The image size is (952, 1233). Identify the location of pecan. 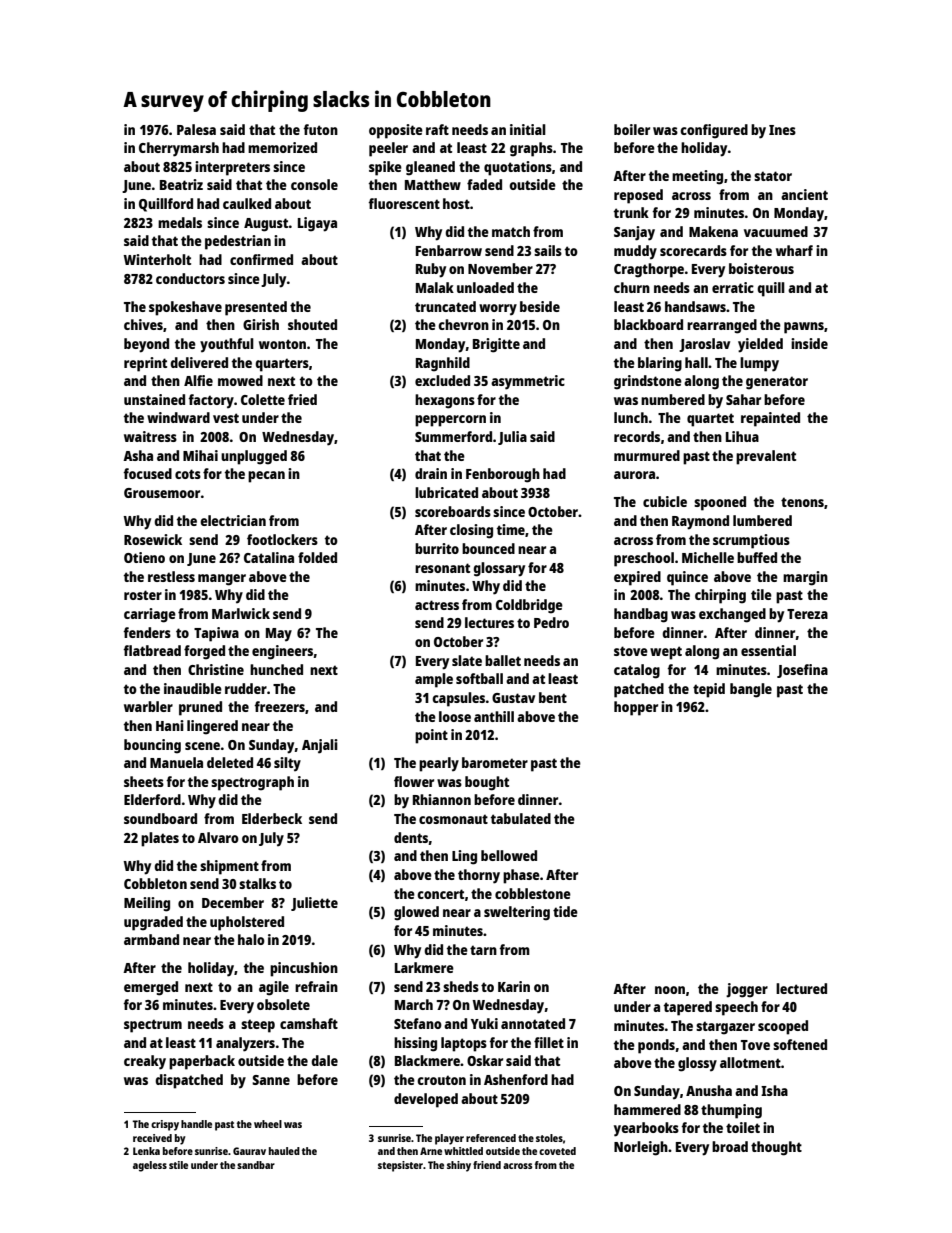
(266, 477).
